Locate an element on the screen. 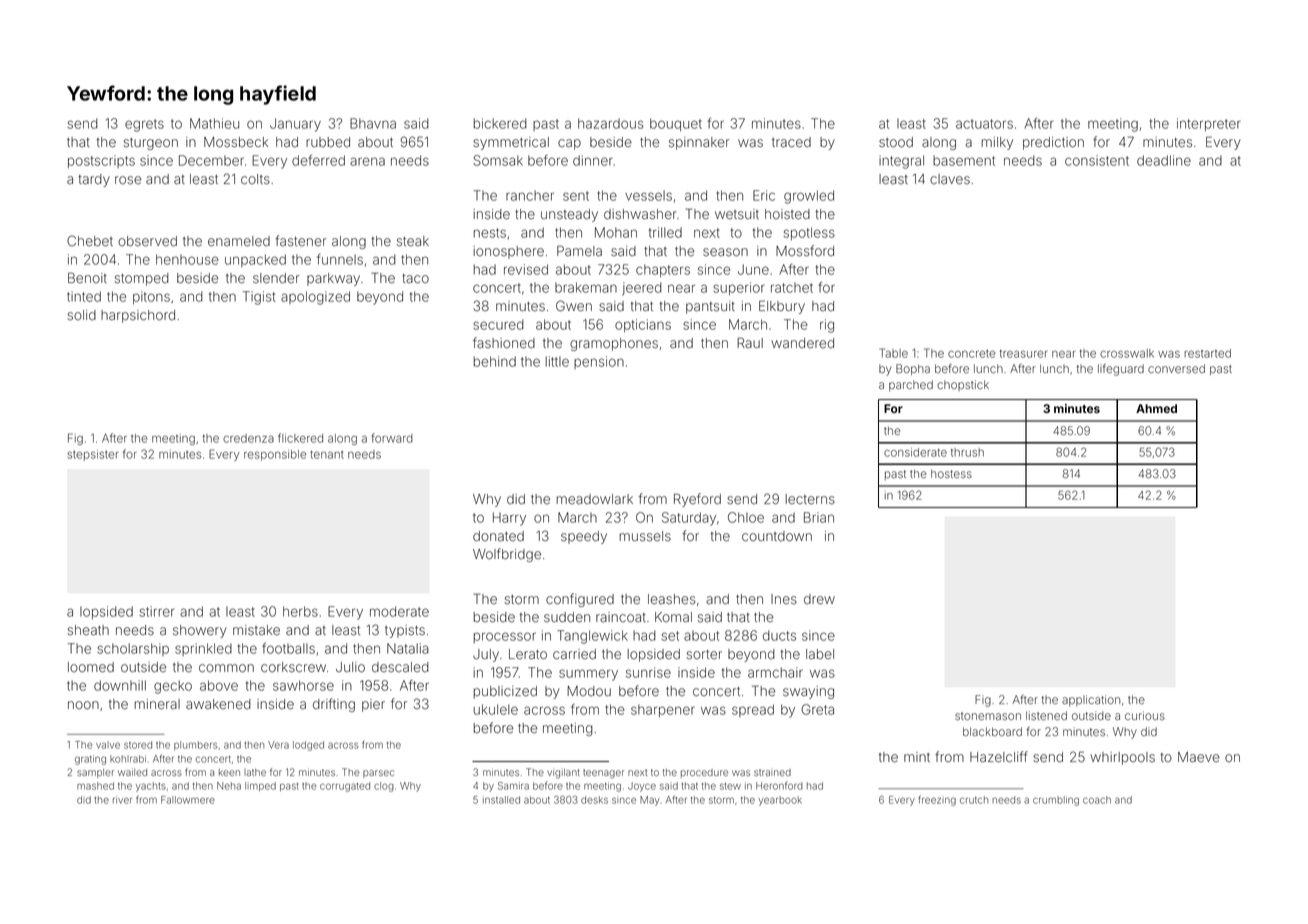 The image size is (1308, 924). Bhavna is located at coordinates (373, 123).
